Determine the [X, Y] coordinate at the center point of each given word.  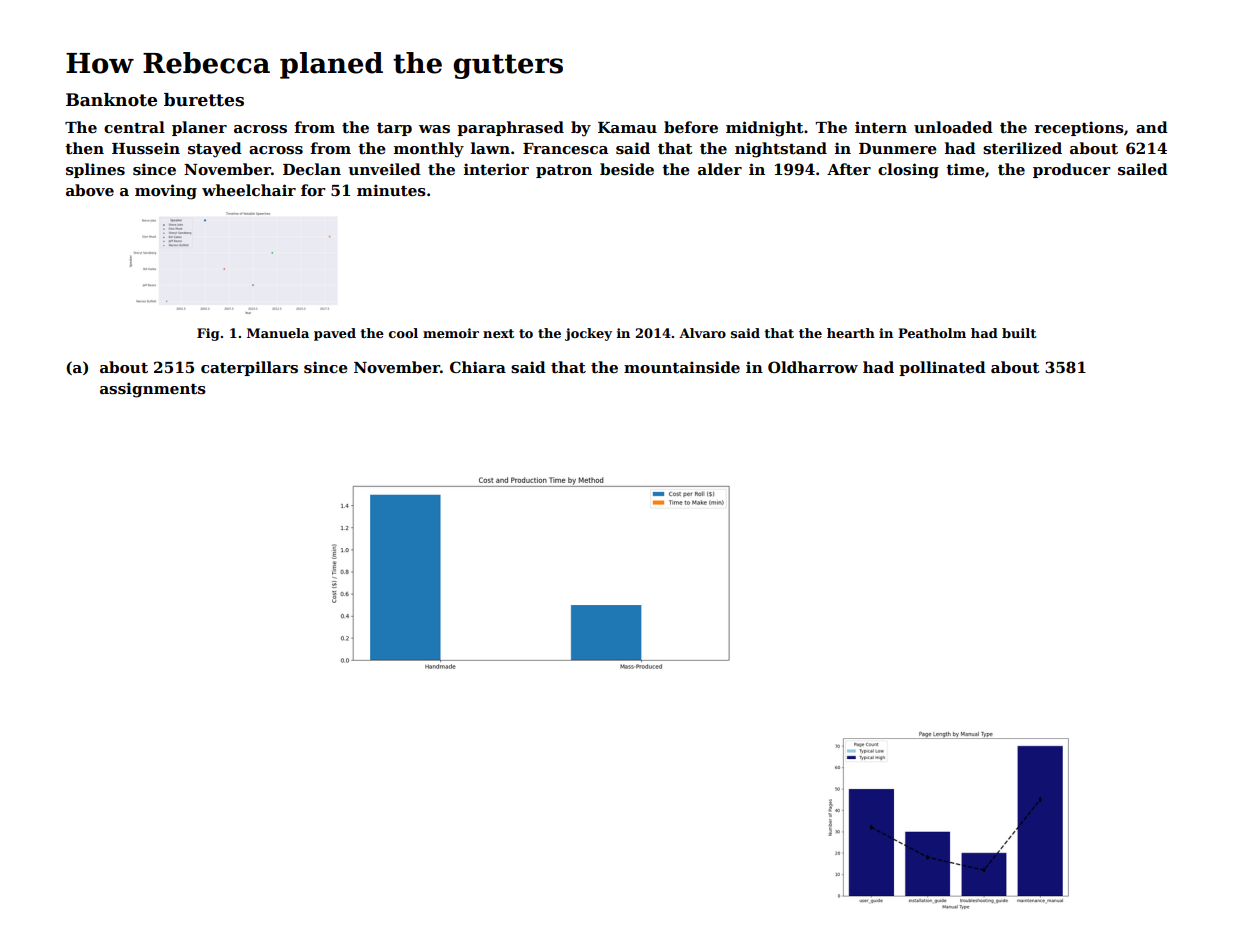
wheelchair [249, 190]
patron [564, 171]
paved [335, 334]
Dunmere [898, 148]
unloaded [953, 127]
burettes [204, 100]
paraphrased [510, 128]
